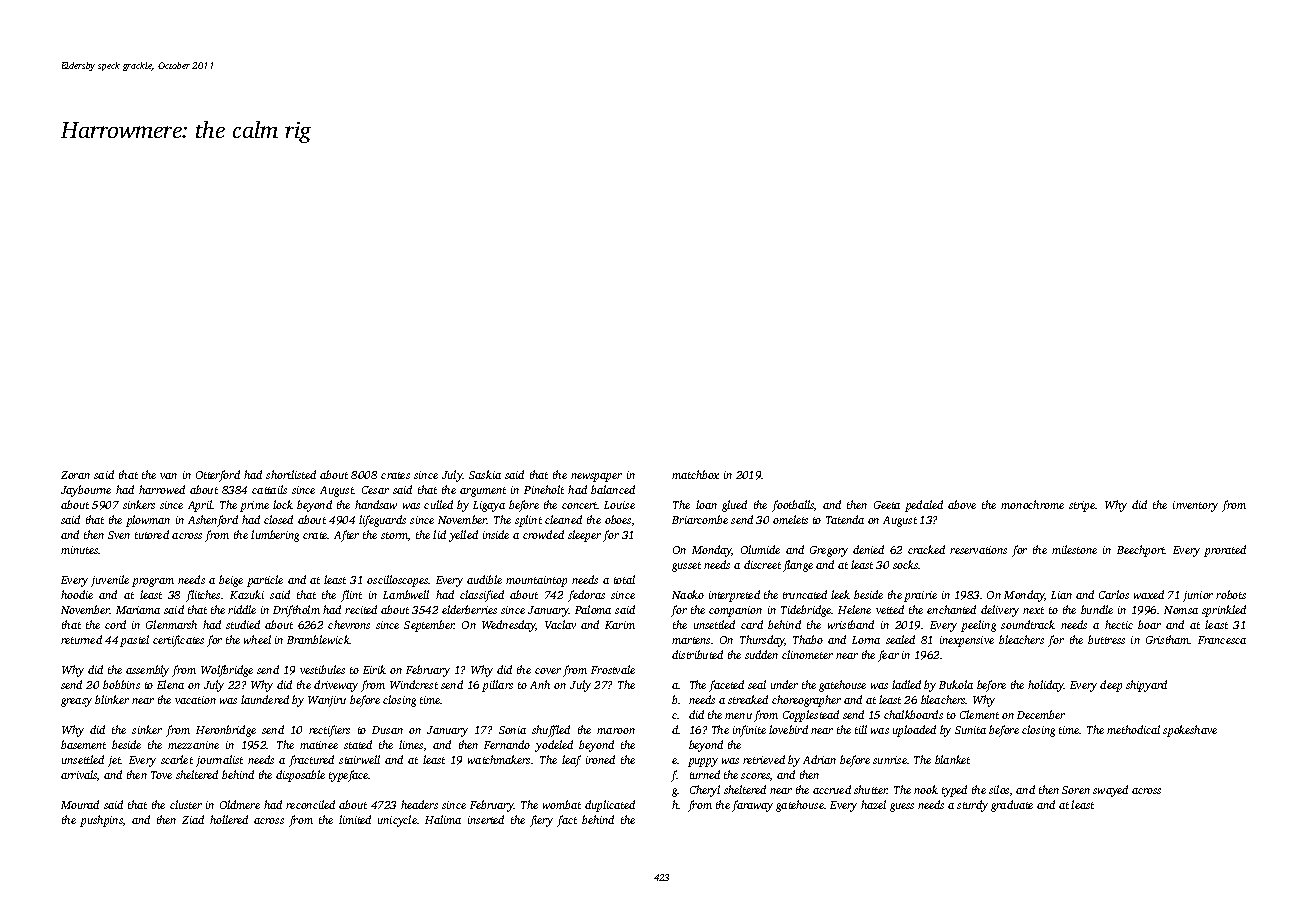 This screenshot has width=1308, height=924. I want to click on faraway, so click(752, 806).
